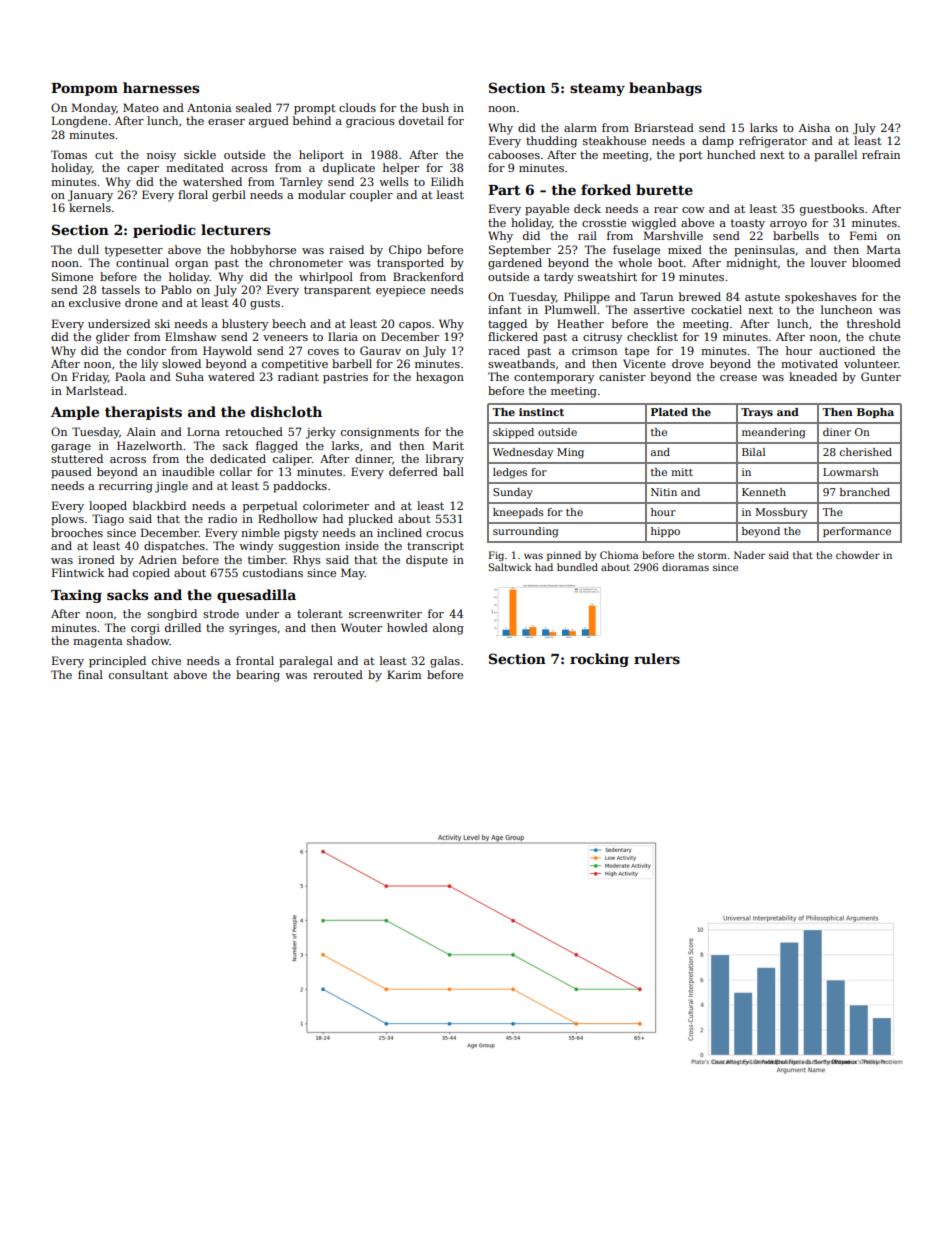  I want to click on clouds, so click(357, 107).
